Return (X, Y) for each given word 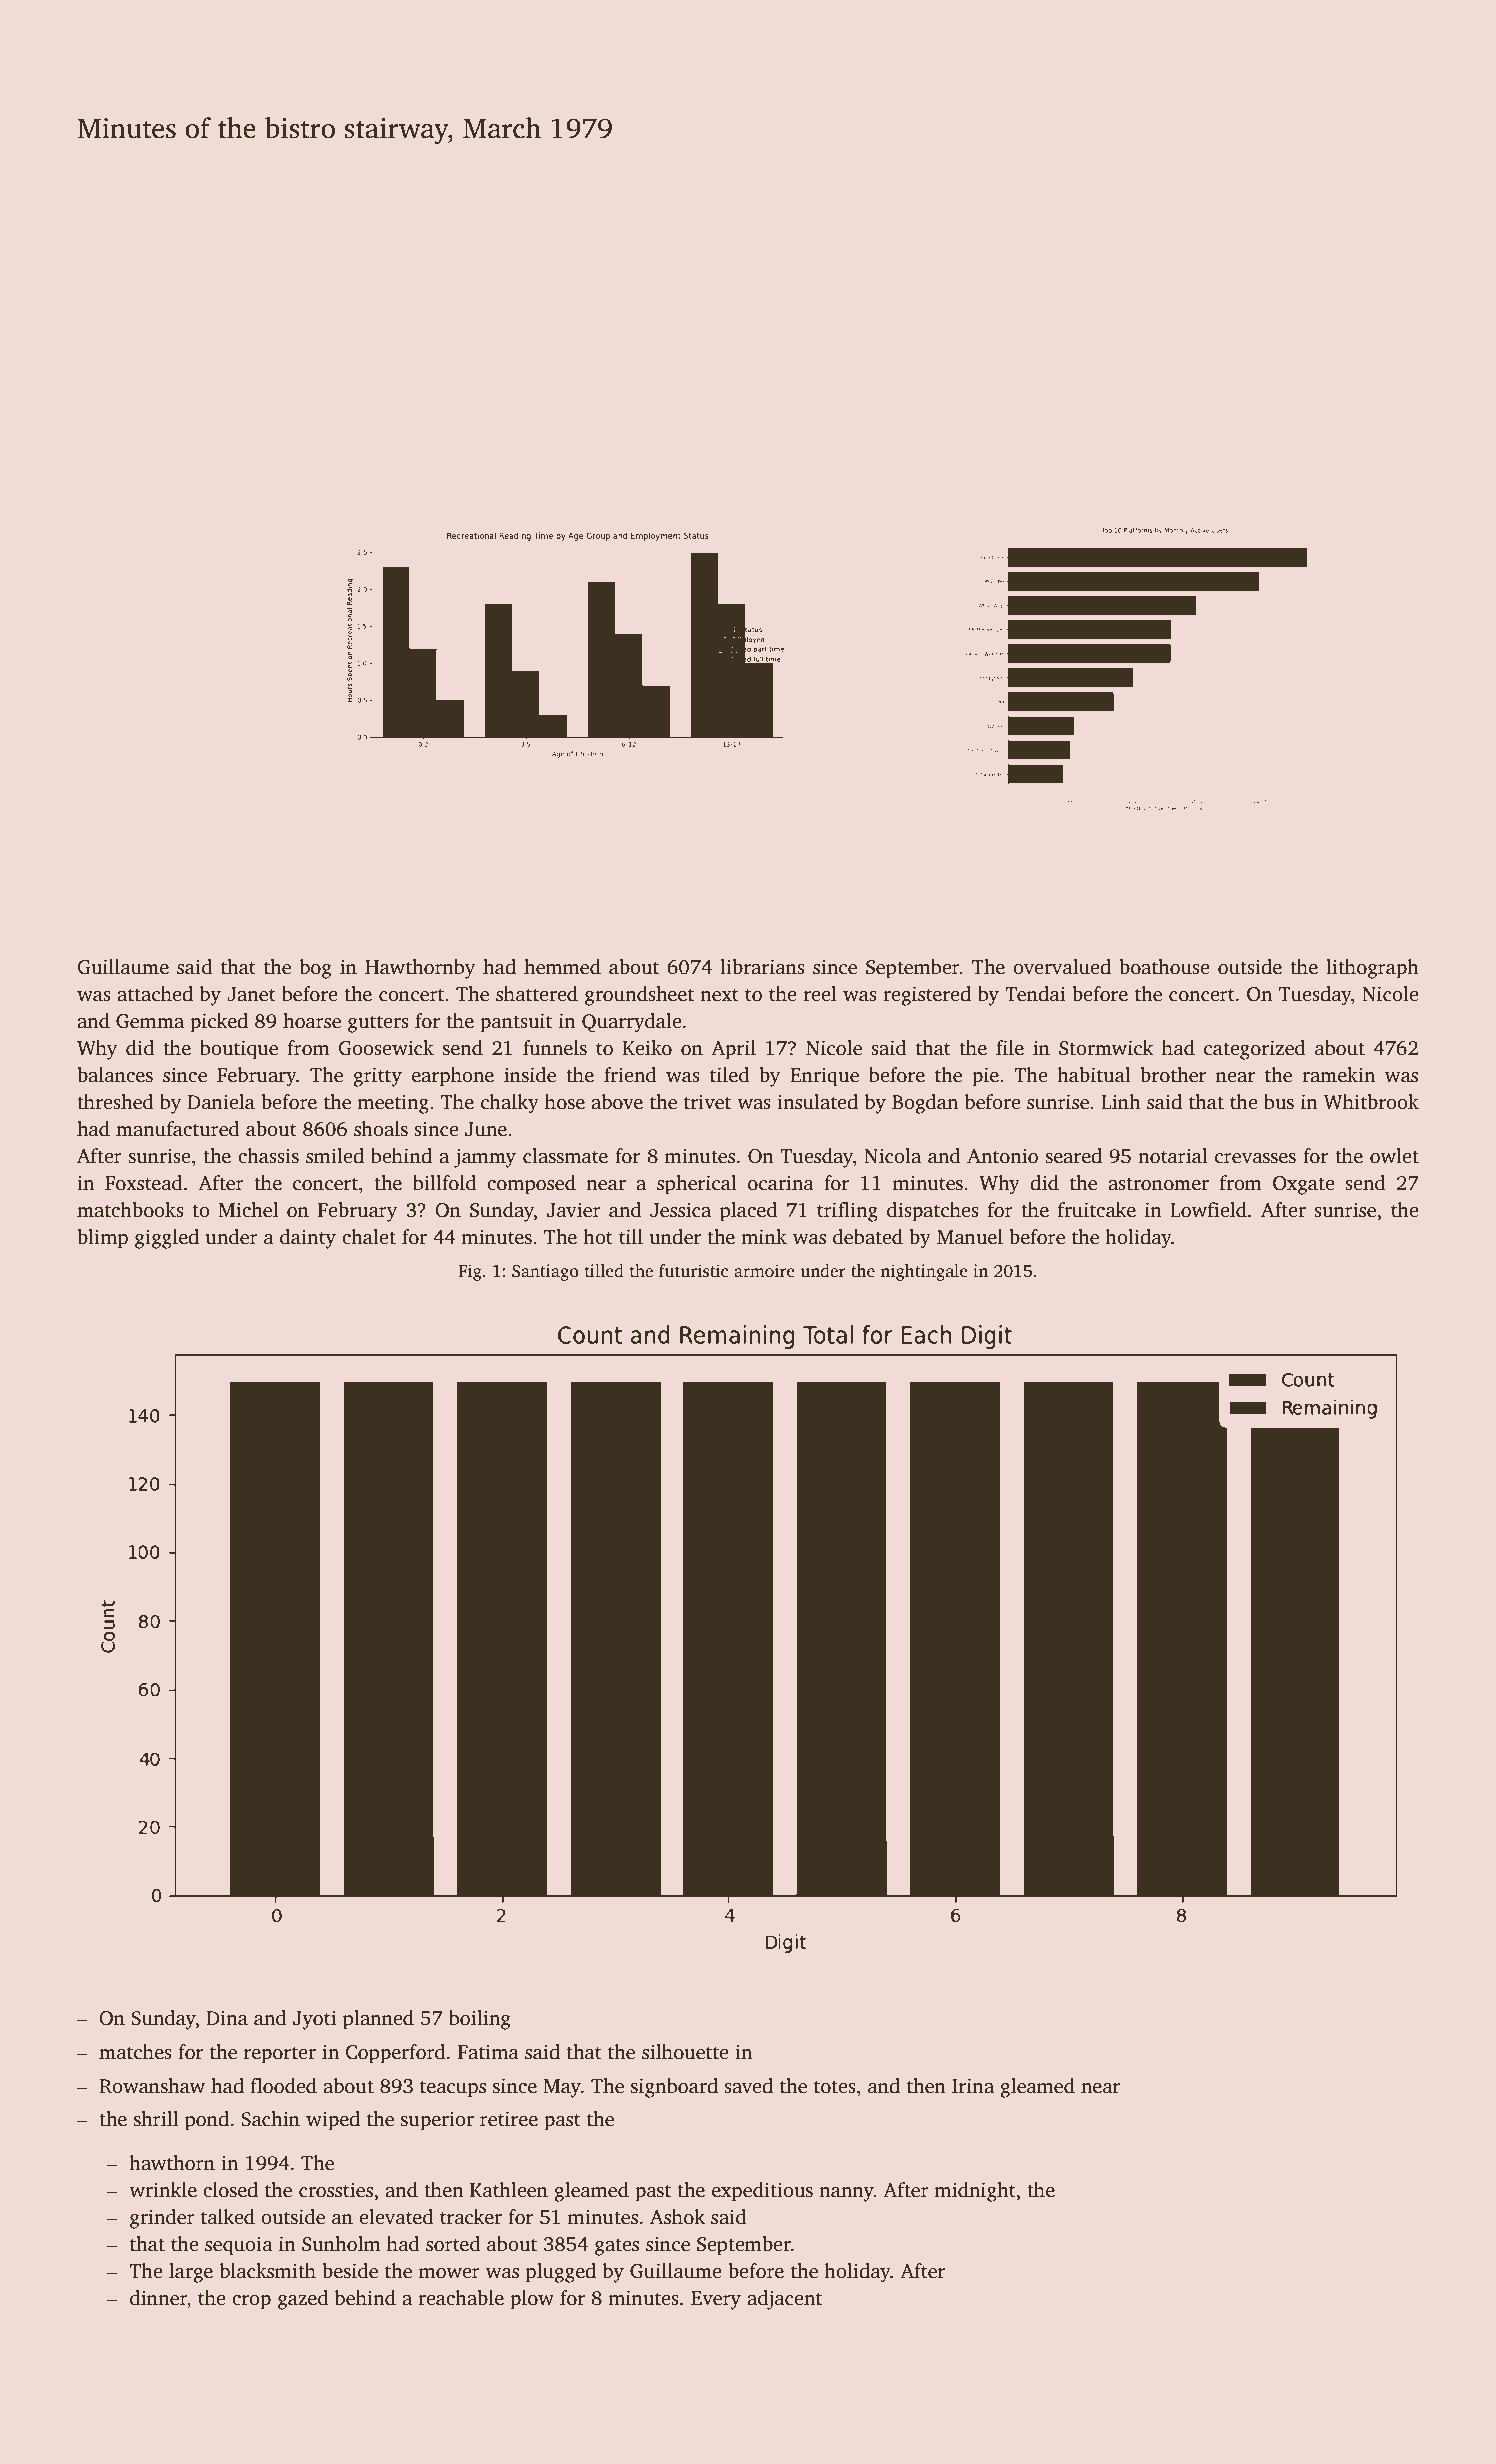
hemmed (562, 967)
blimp (102, 1239)
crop (251, 2302)
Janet (251, 994)
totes (835, 2087)
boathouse (1164, 967)
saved (748, 2086)
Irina (973, 2086)
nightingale (924, 1272)
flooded (283, 2086)
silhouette (685, 2052)
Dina (227, 2017)
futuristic (693, 1271)
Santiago (545, 1272)
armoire (764, 1271)
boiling (480, 2020)
